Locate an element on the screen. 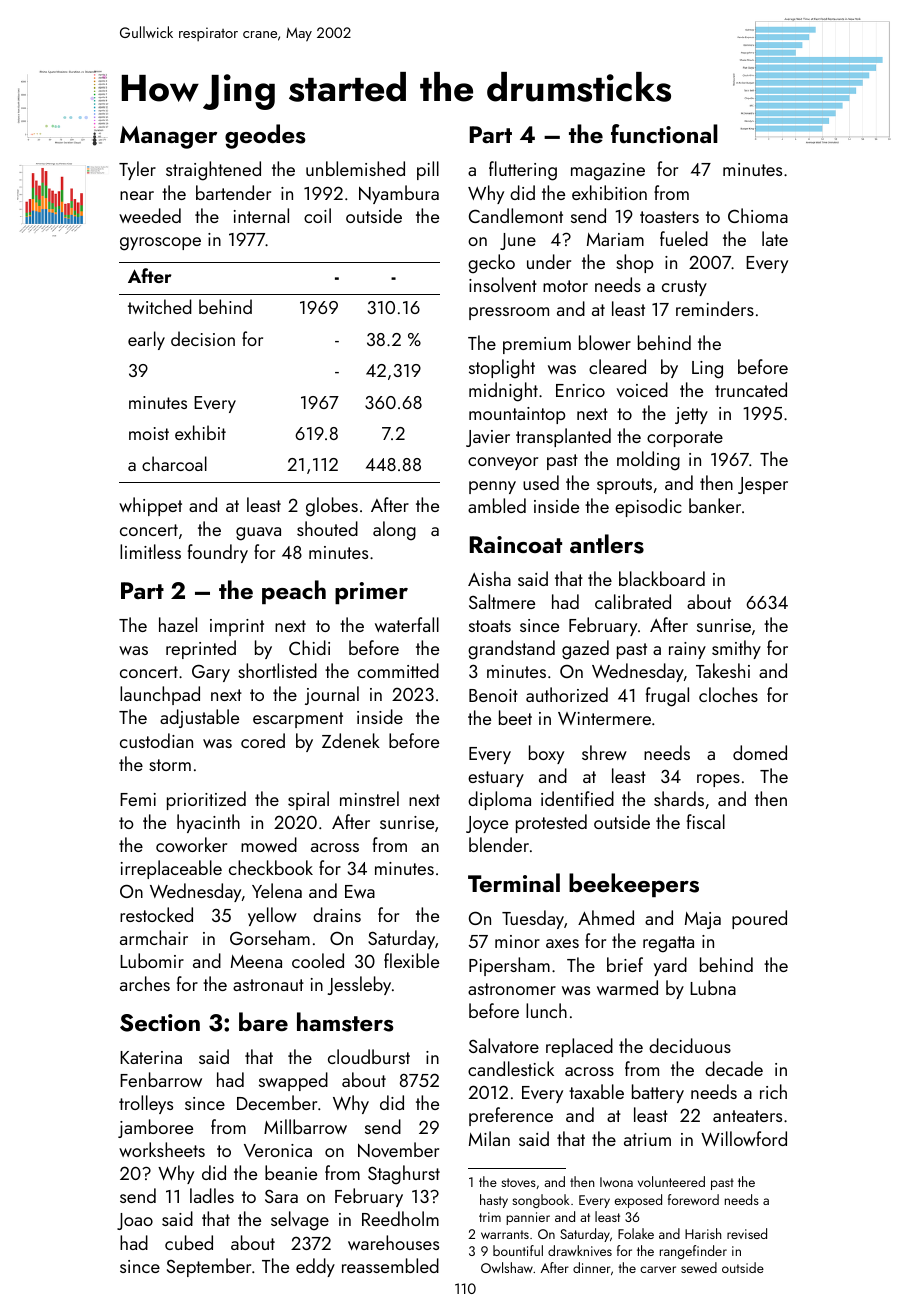  shards is located at coordinates (679, 798).
